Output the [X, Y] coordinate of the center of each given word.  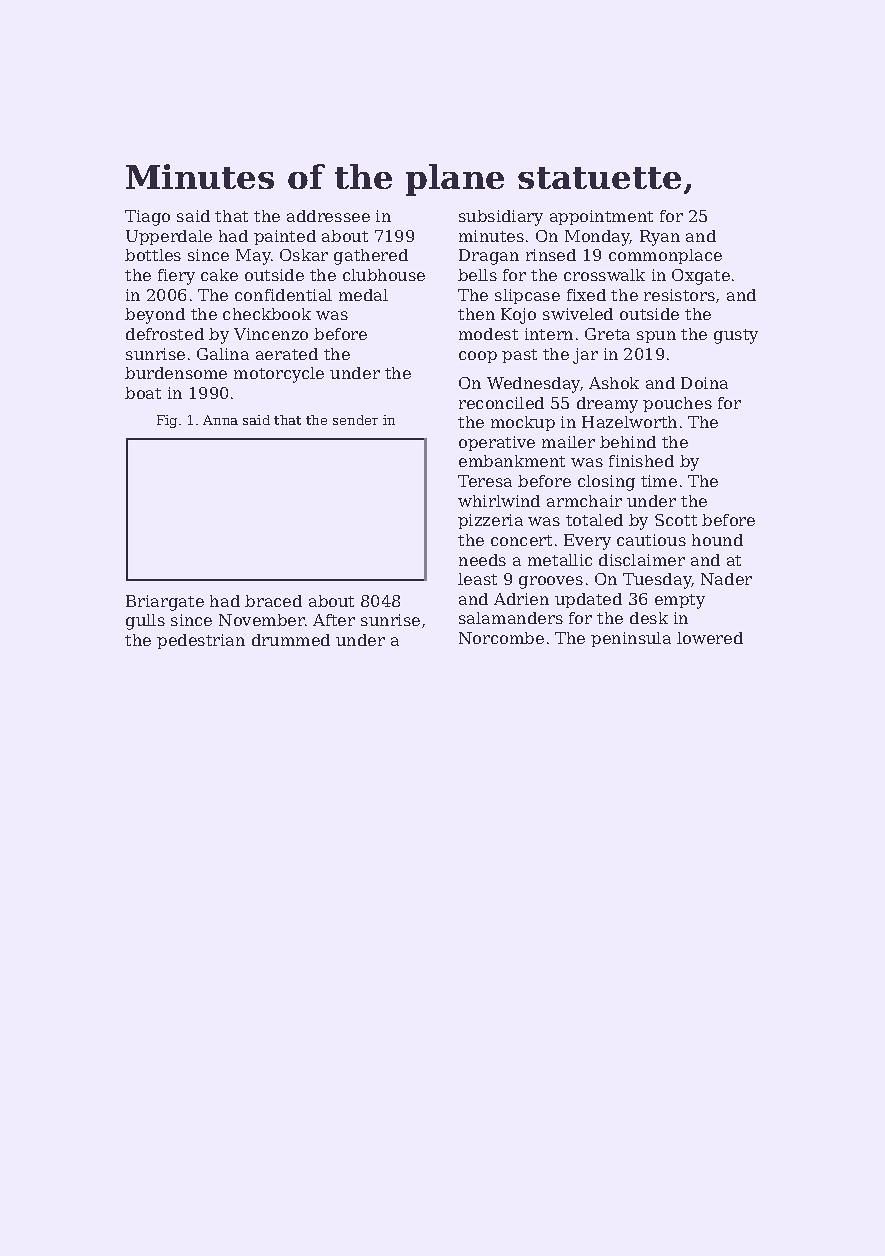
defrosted [165, 334]
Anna [220, 420]
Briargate [165, 603]
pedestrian [201, 641]
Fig [167, 421]
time [659, 481]
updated [588, 600]
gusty [736, 336]
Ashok [614, 383]
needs [482, 560]
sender [355, 420]
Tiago [147, 218]
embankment [512, 461]
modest [488, 334]
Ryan [660, 238]
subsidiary [501, 218]
